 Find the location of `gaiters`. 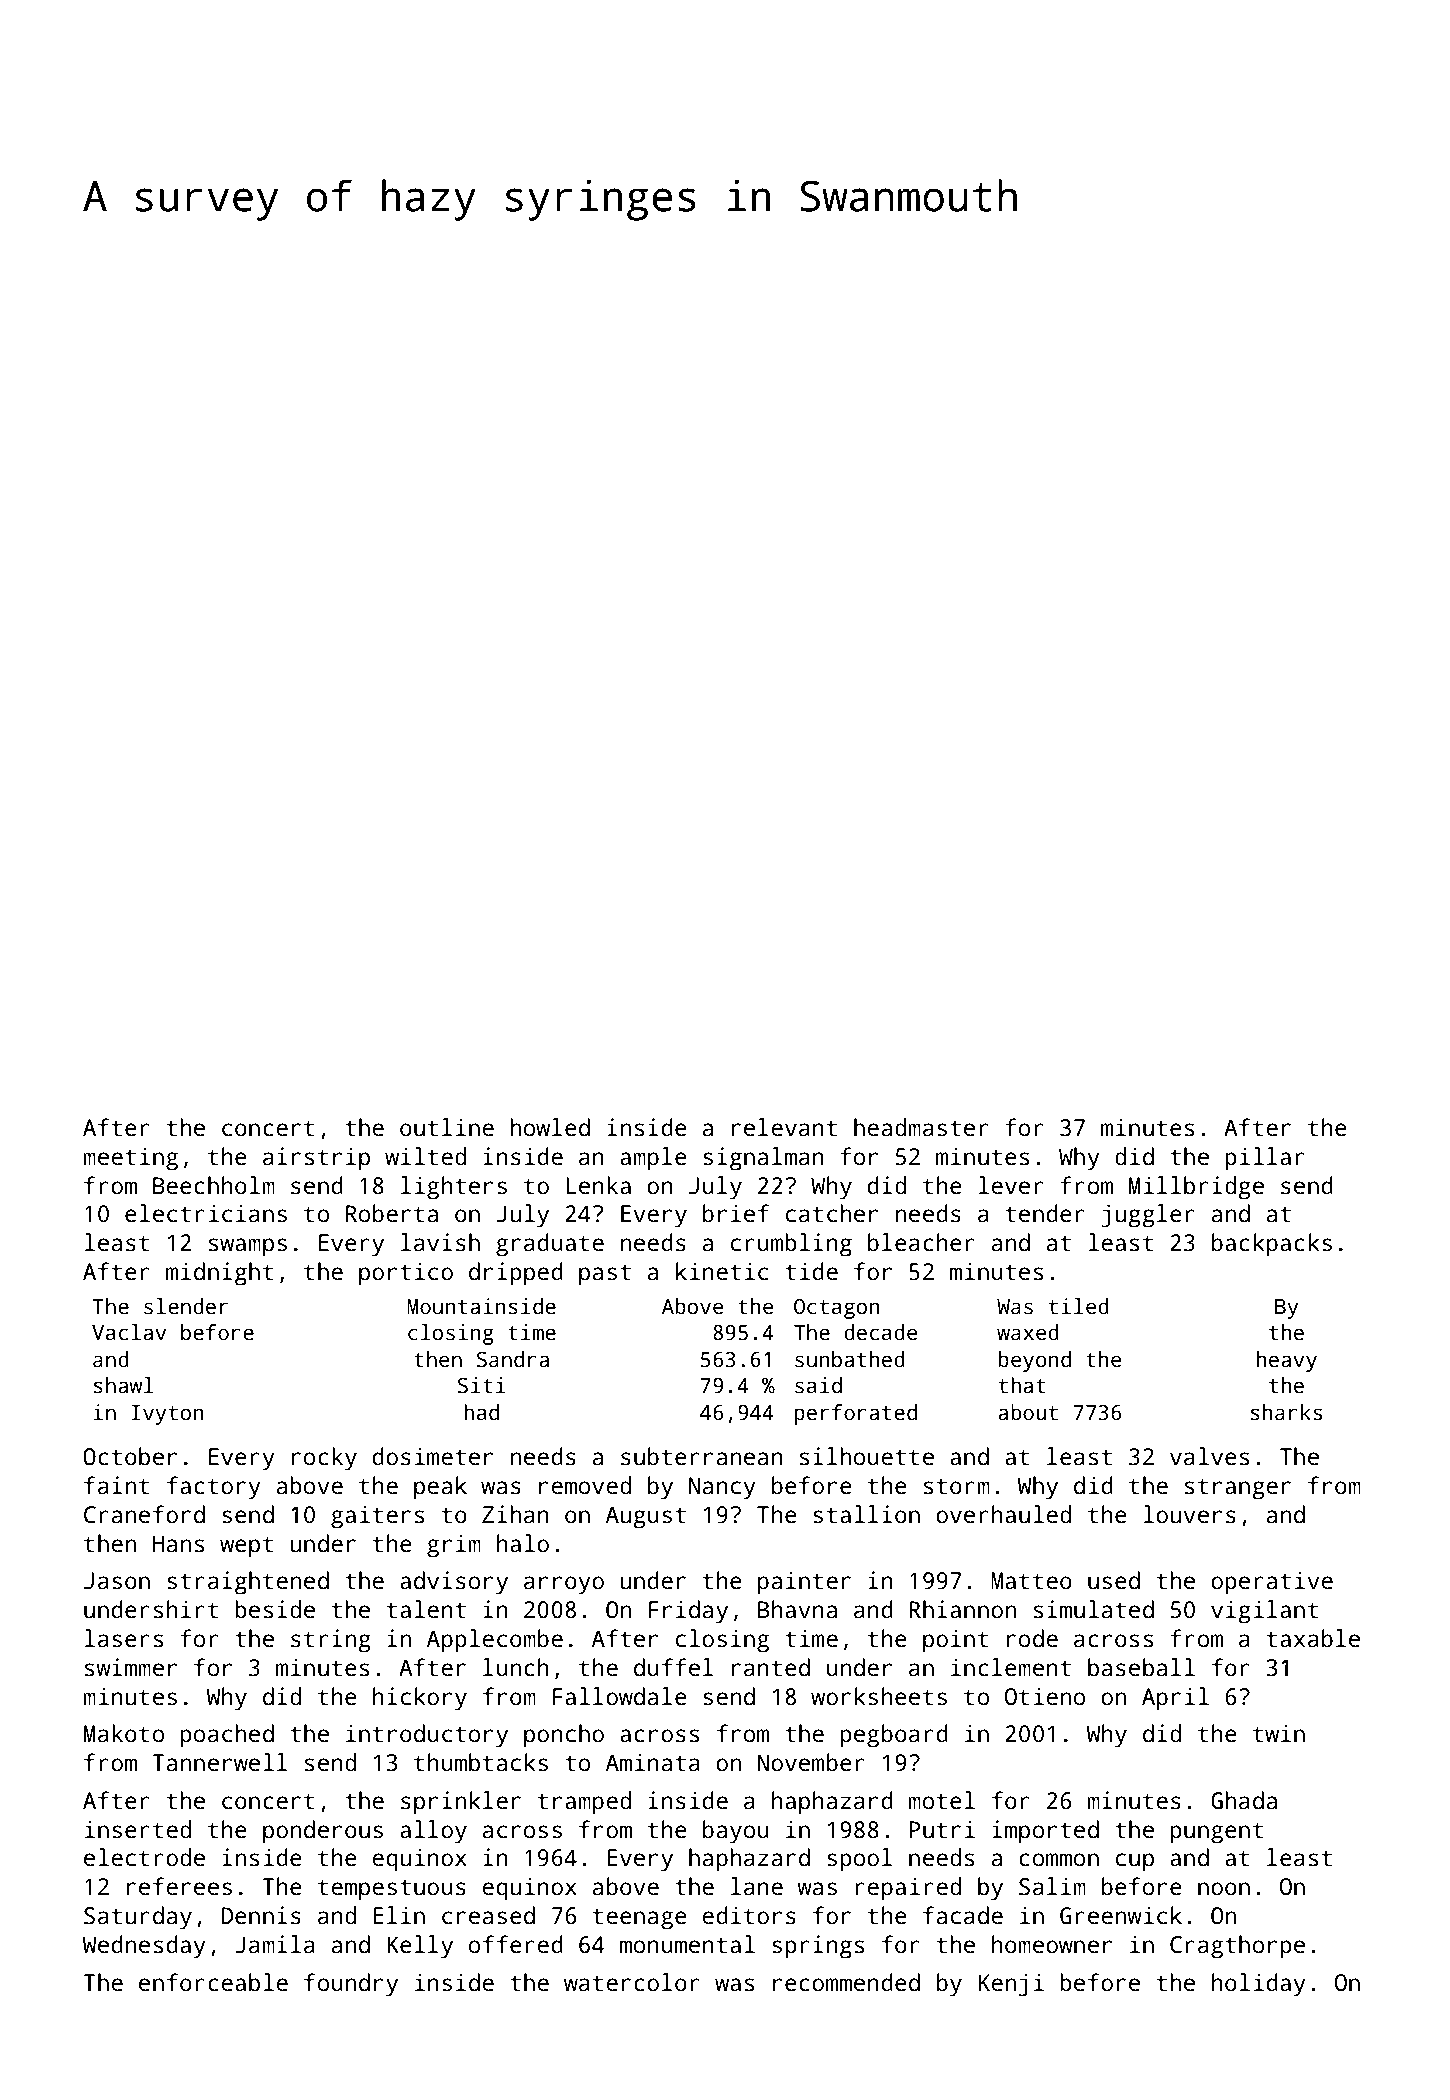

gaiters is located at coordinates (377, 1517).
